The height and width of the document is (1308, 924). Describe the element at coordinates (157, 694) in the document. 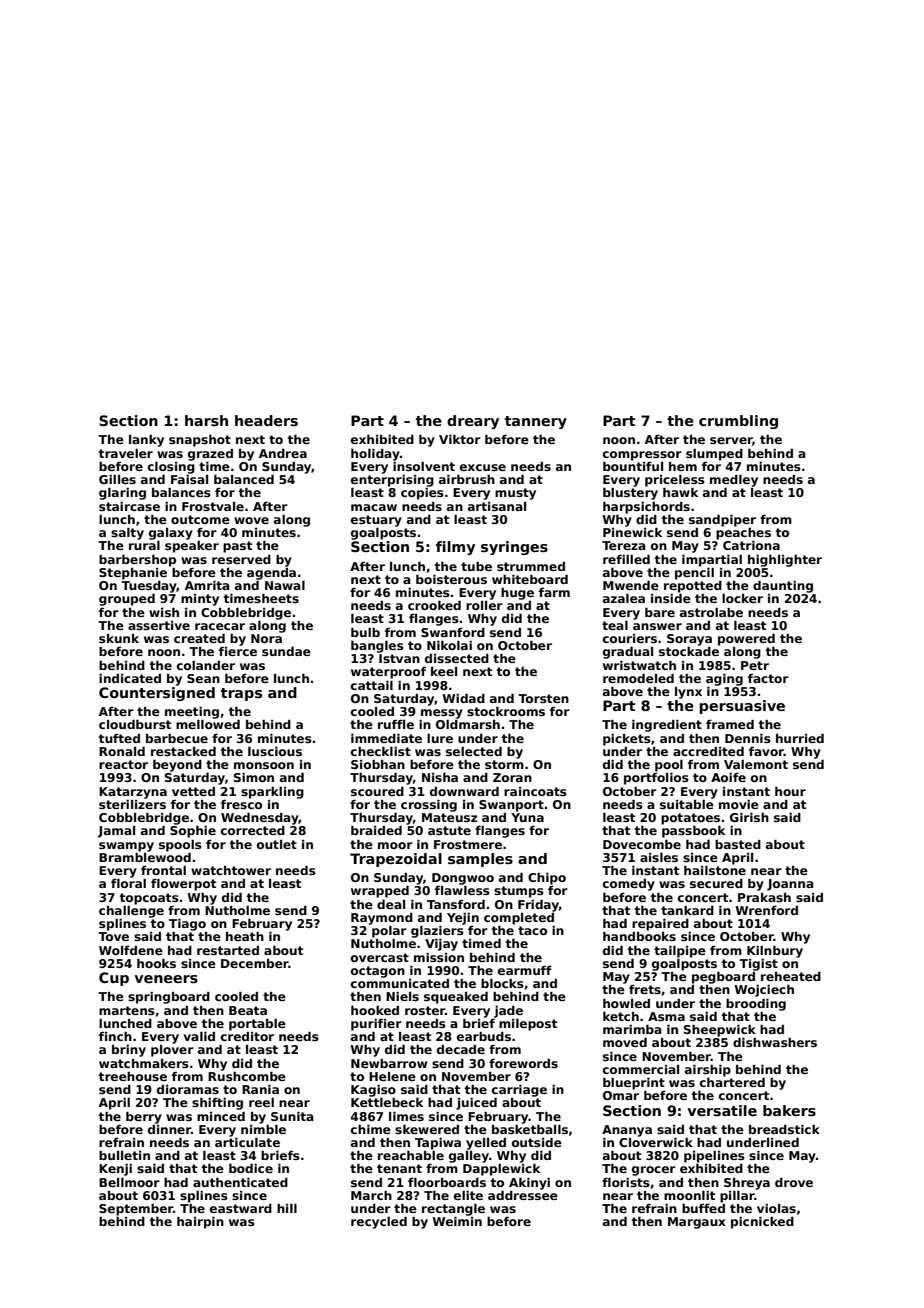

I see `Countersigned` at that location.
